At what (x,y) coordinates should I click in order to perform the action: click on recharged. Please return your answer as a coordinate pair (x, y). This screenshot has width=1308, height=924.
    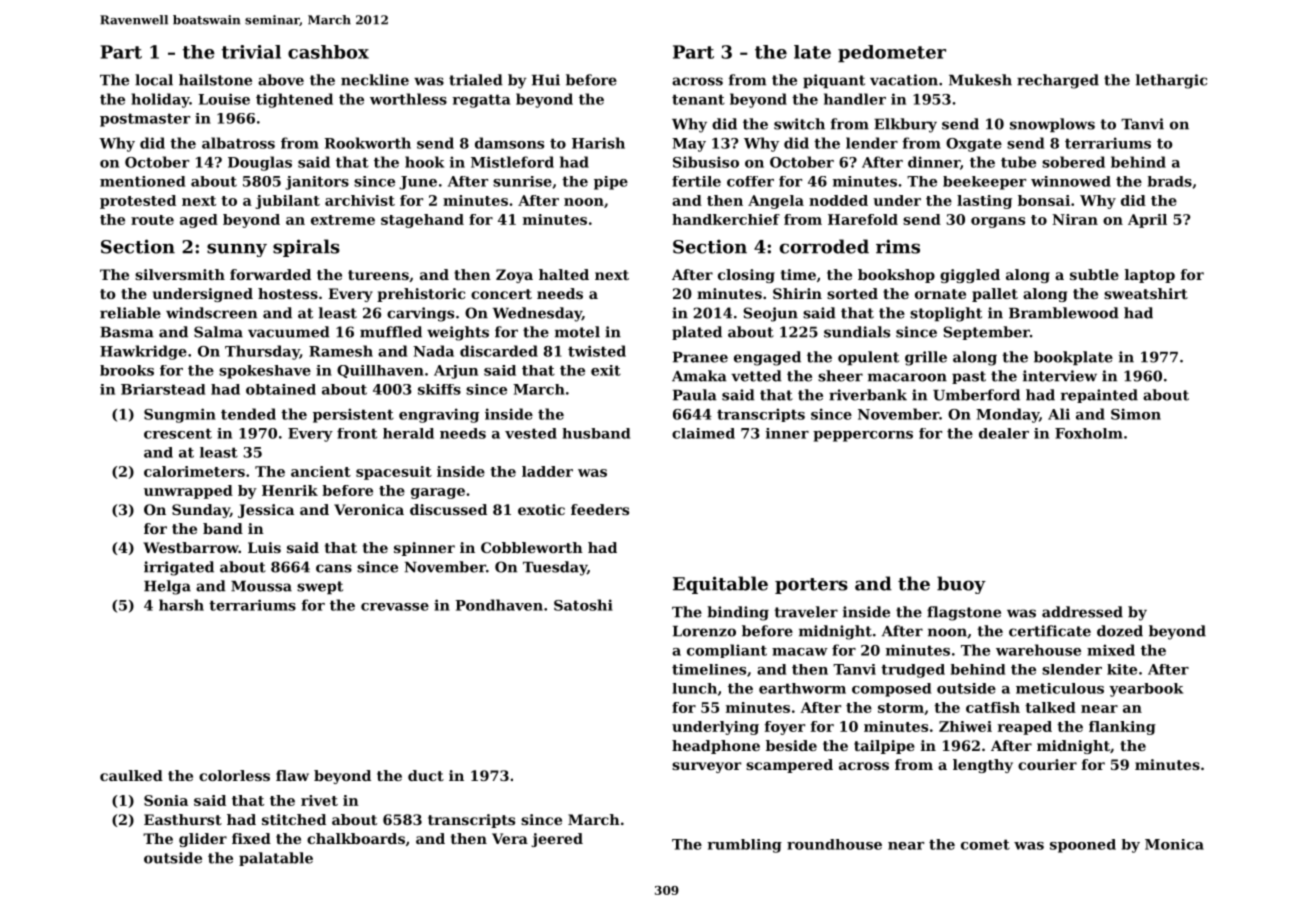
    Looking at the image, I should click on (1058, 81).
